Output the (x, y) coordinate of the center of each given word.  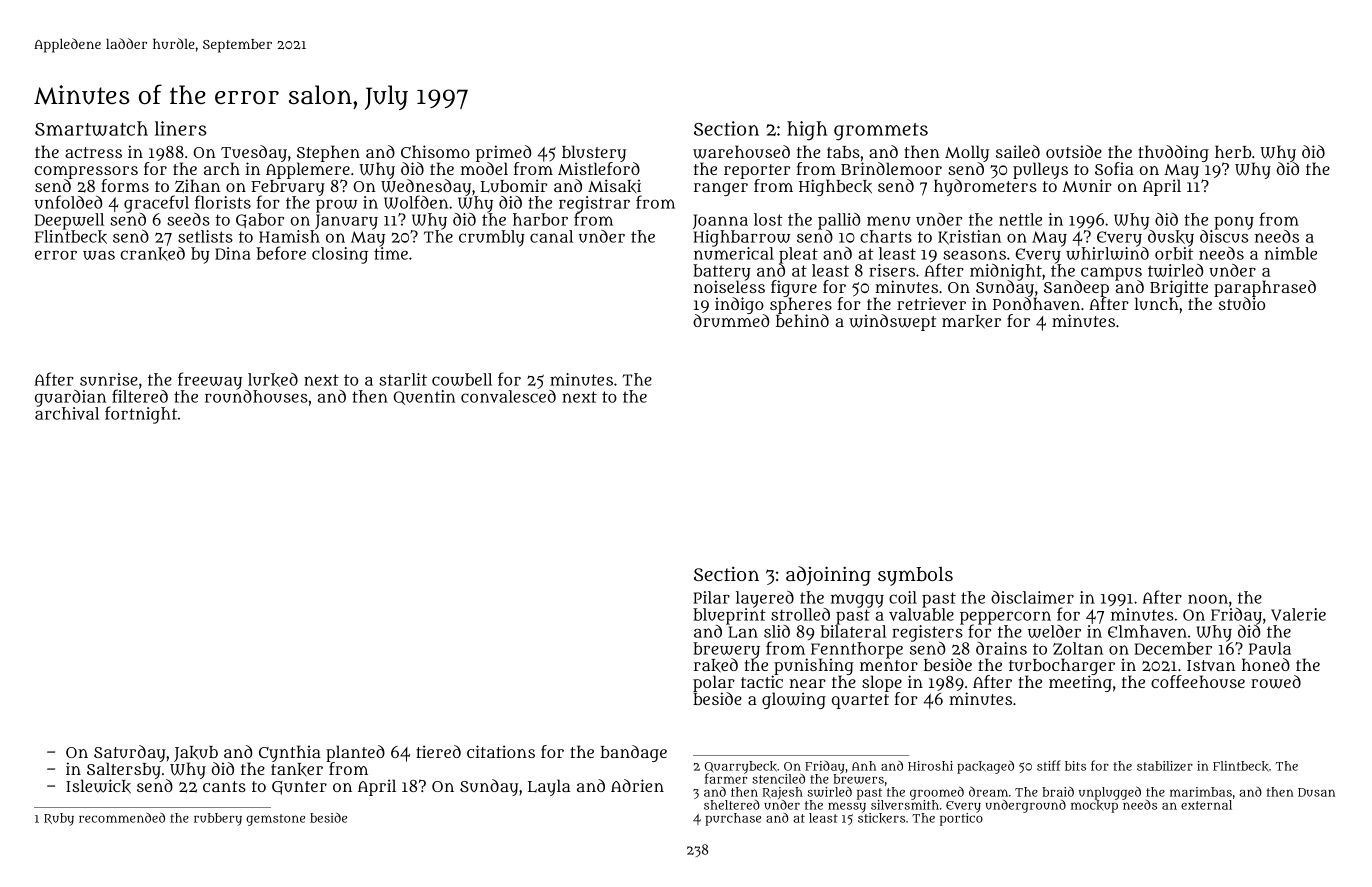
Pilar (711, 597)
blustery (594, 153)
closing (340, 255)
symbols (915, 576)
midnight (1006, 272)
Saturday (130, 754)
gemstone (275, 820)
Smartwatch (91, 128)
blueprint (729, 616)
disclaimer (1032, 597)
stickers (881, 818)
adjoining (828, 576)
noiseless (729, 287)
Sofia (1114, 168)
